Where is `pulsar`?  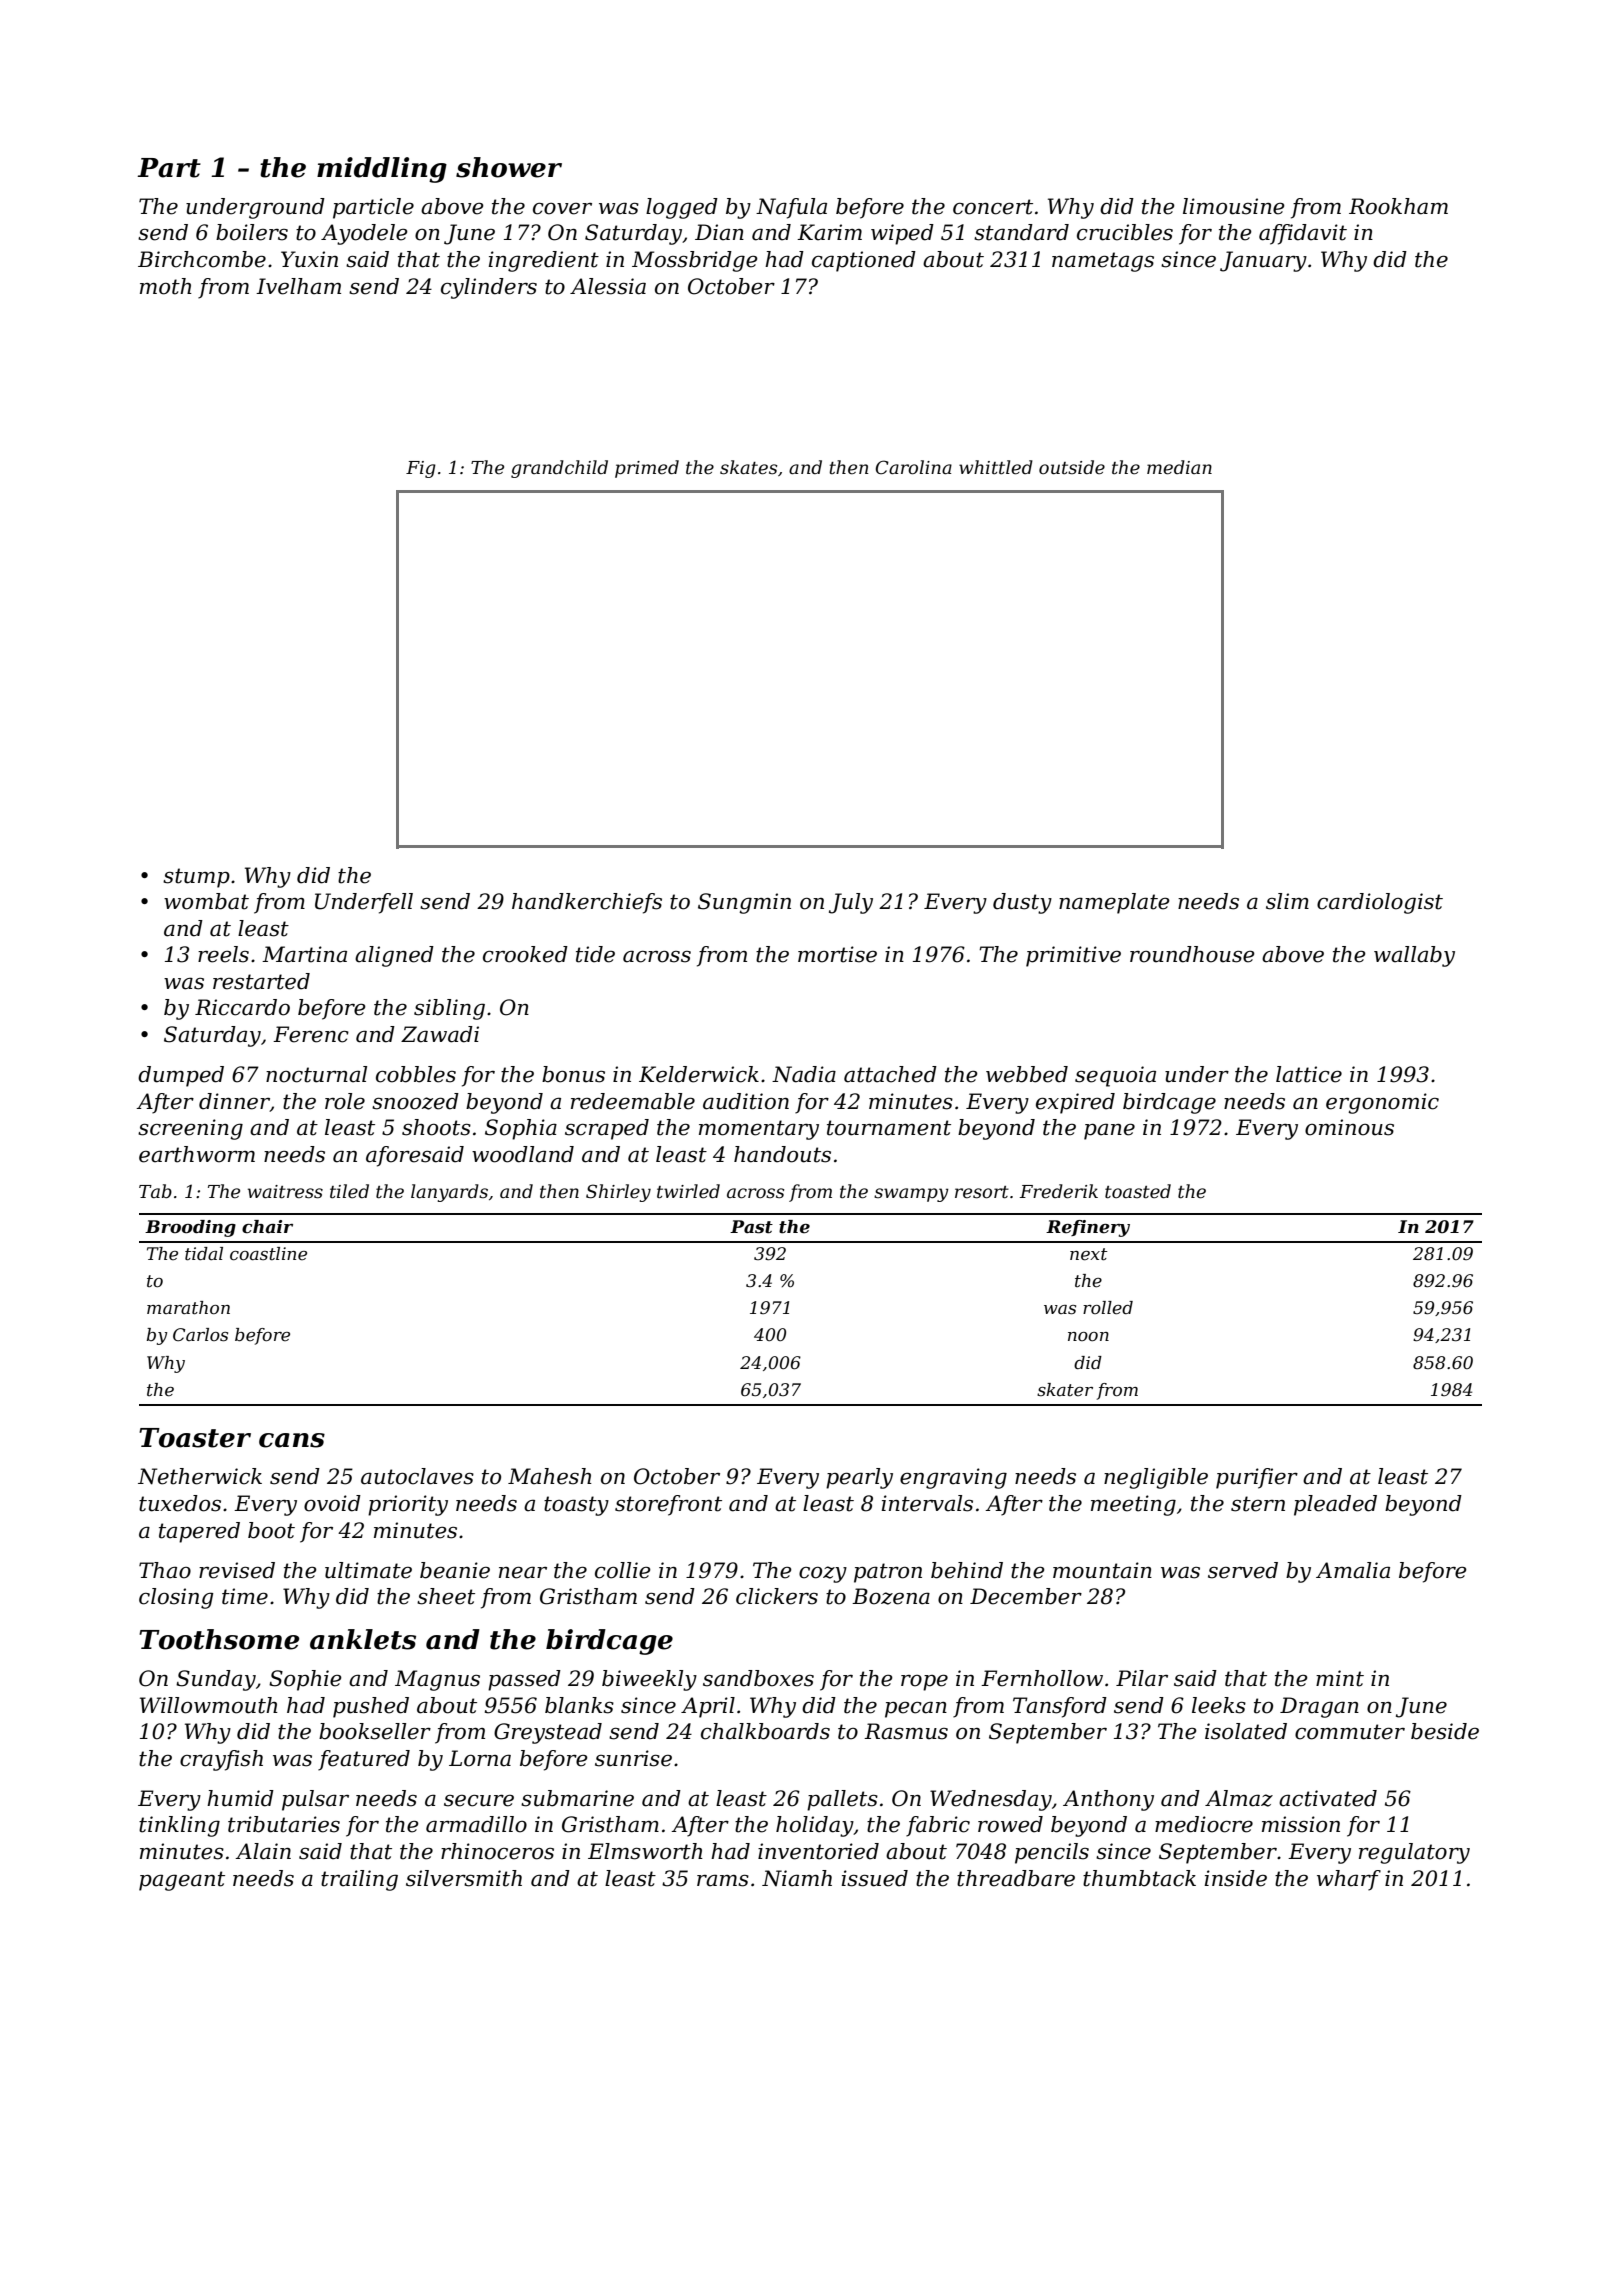
pulsar is located at coordinates (315, 1800).
